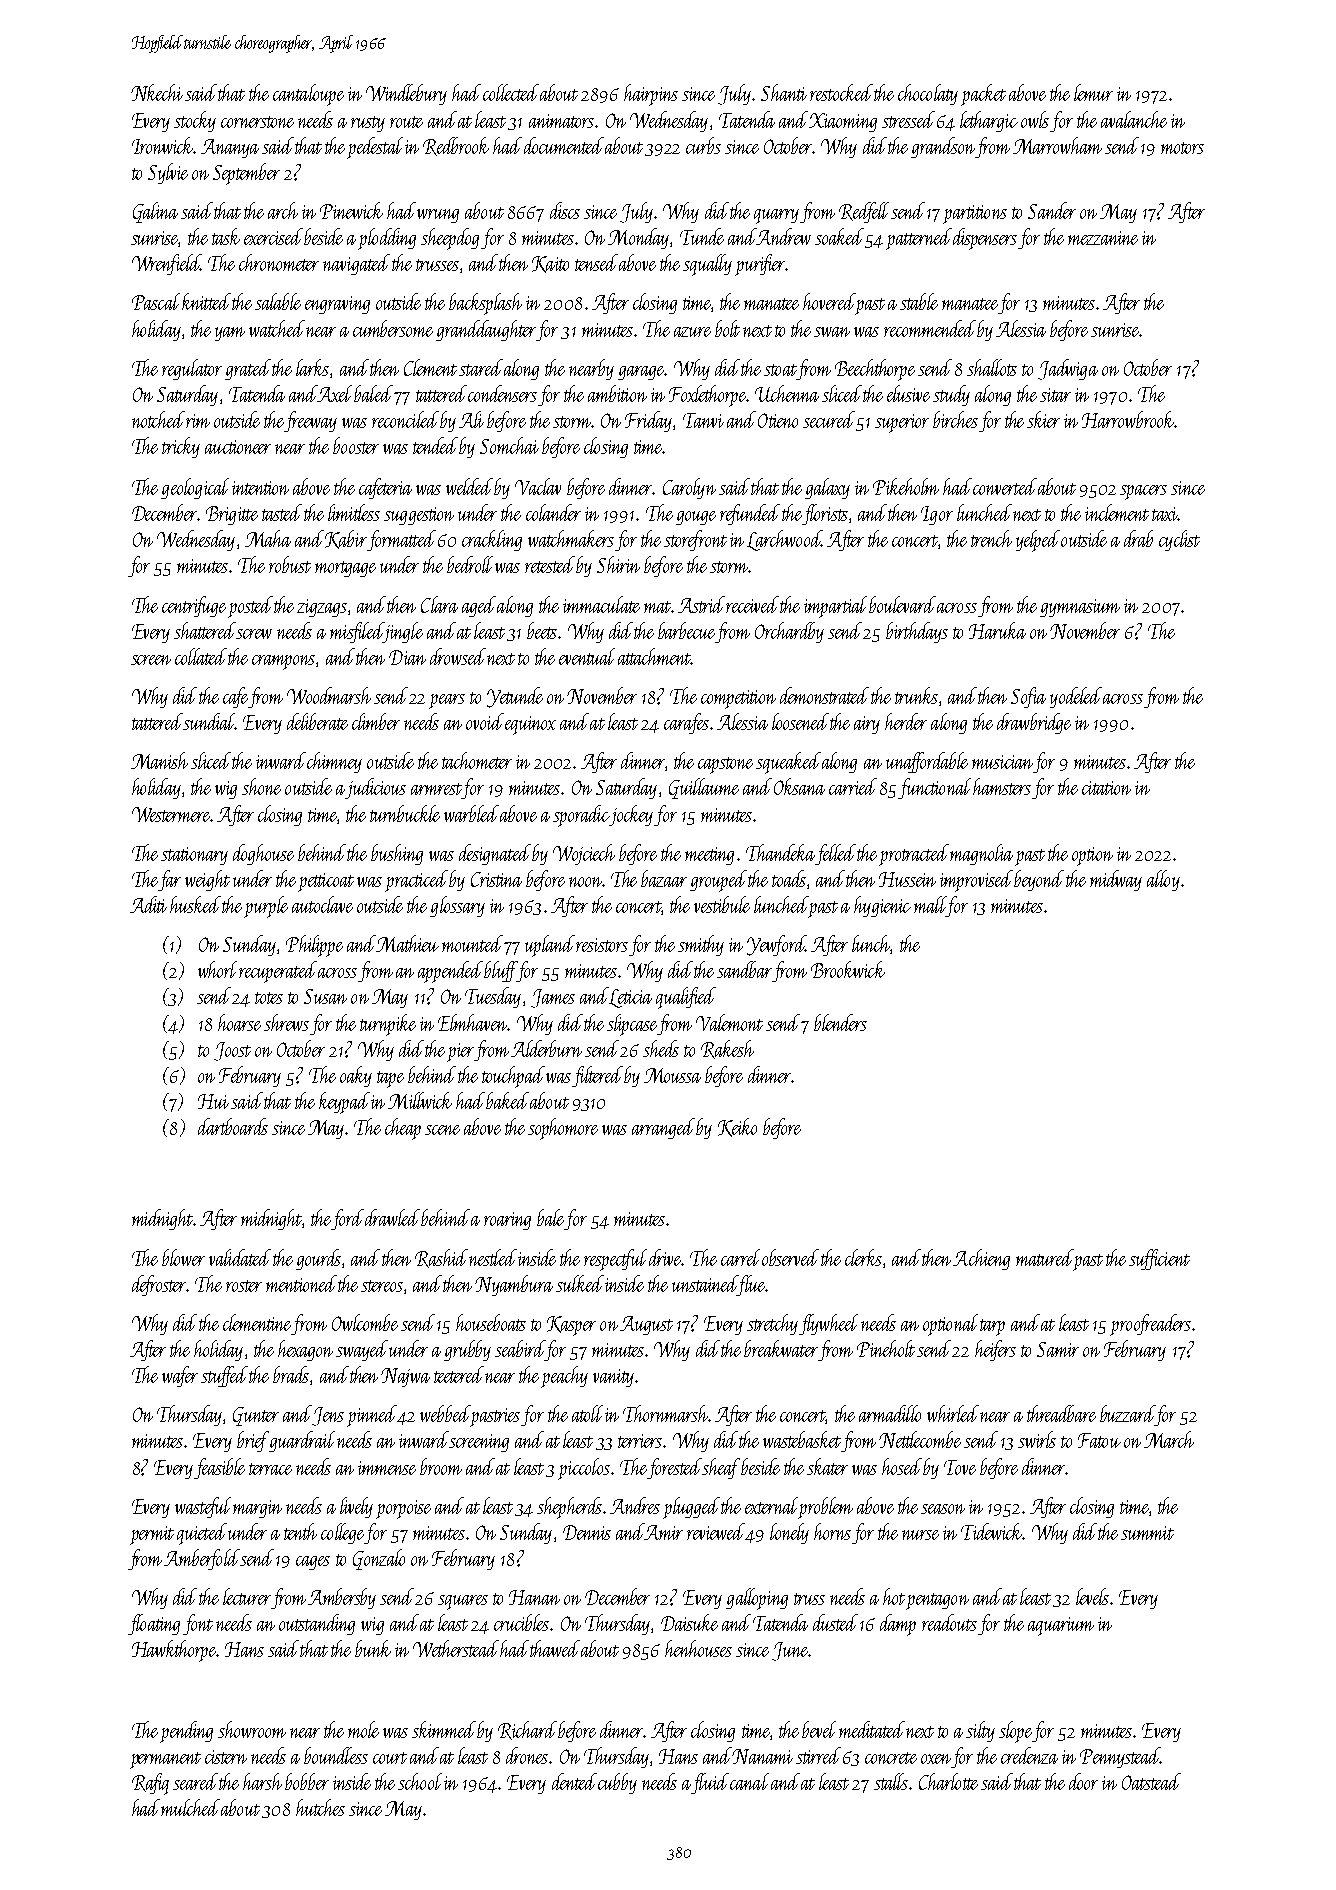 The image size is (1336, 1890). What do you see at coordinates (308, 95) in the screenshot?
I see `cantaloupe` at bounding box center [308, 95].
